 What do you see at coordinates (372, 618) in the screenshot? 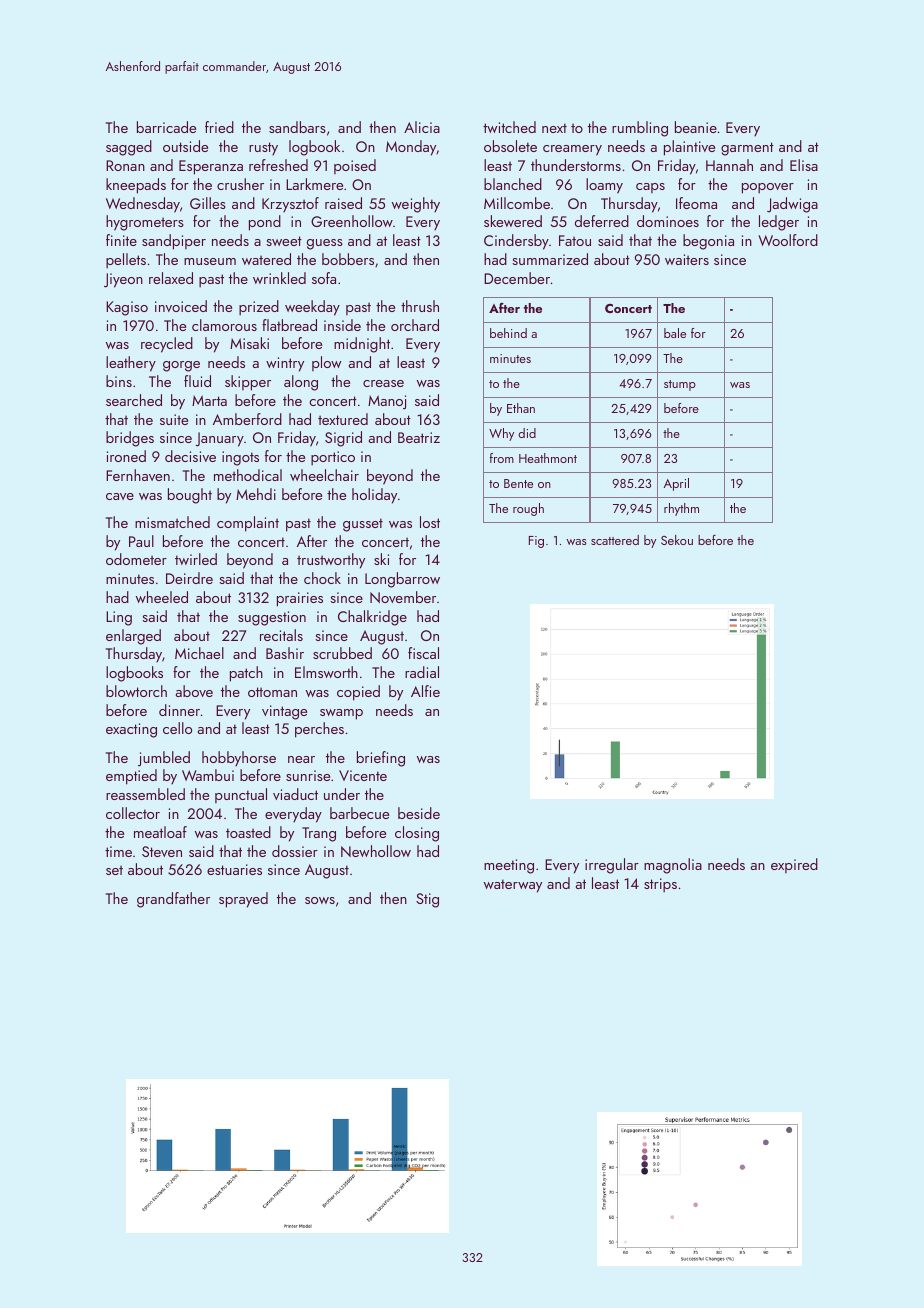
I see `Chalkridge` at bounding box center [372, 618].
